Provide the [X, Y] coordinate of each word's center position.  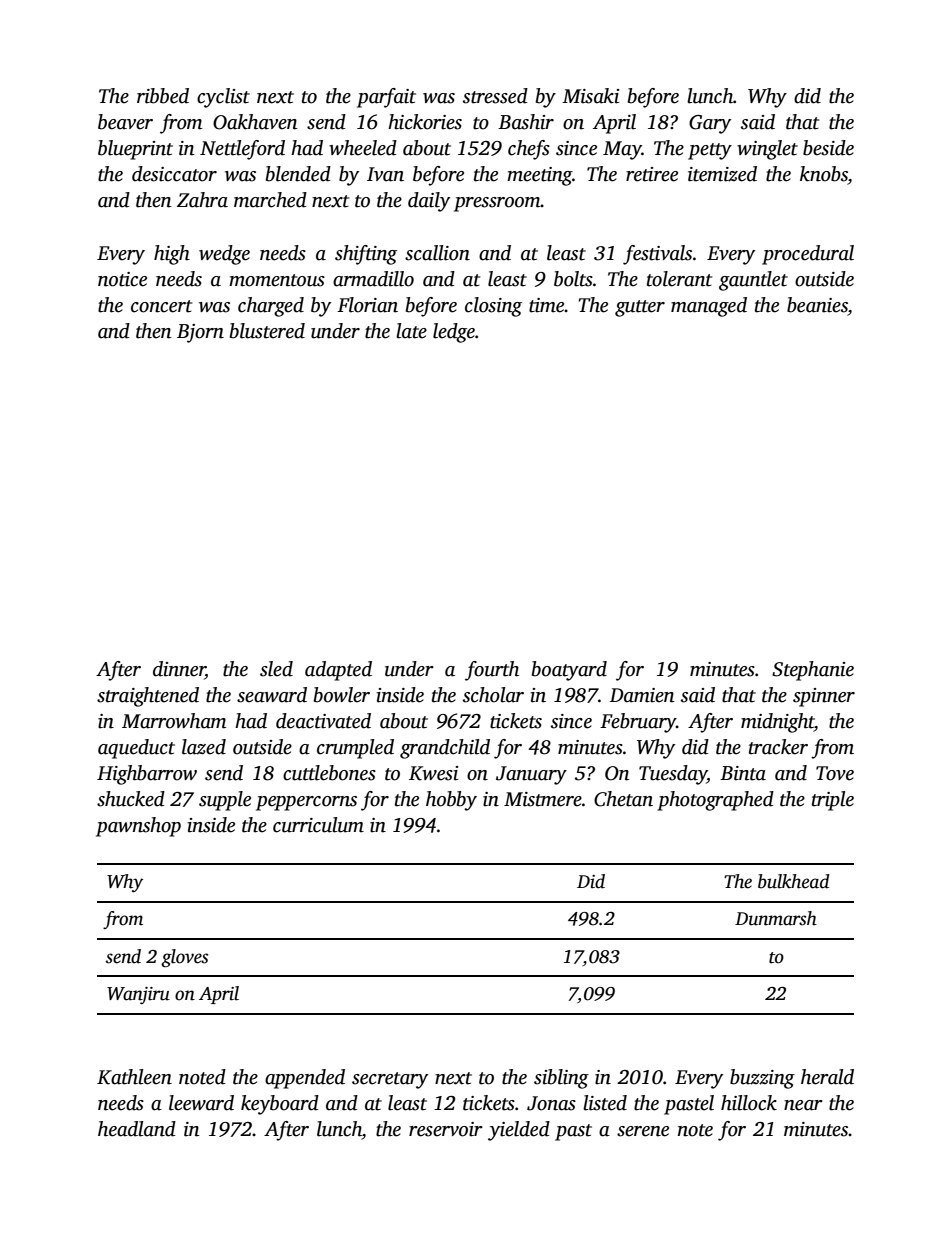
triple [833, 801]
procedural [808, 255]
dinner [179, 670]
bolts [573, 279]
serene [643, 1131]
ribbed [163, 96]
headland [137, 1129]
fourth [492, 671]
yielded [519, 1131]
